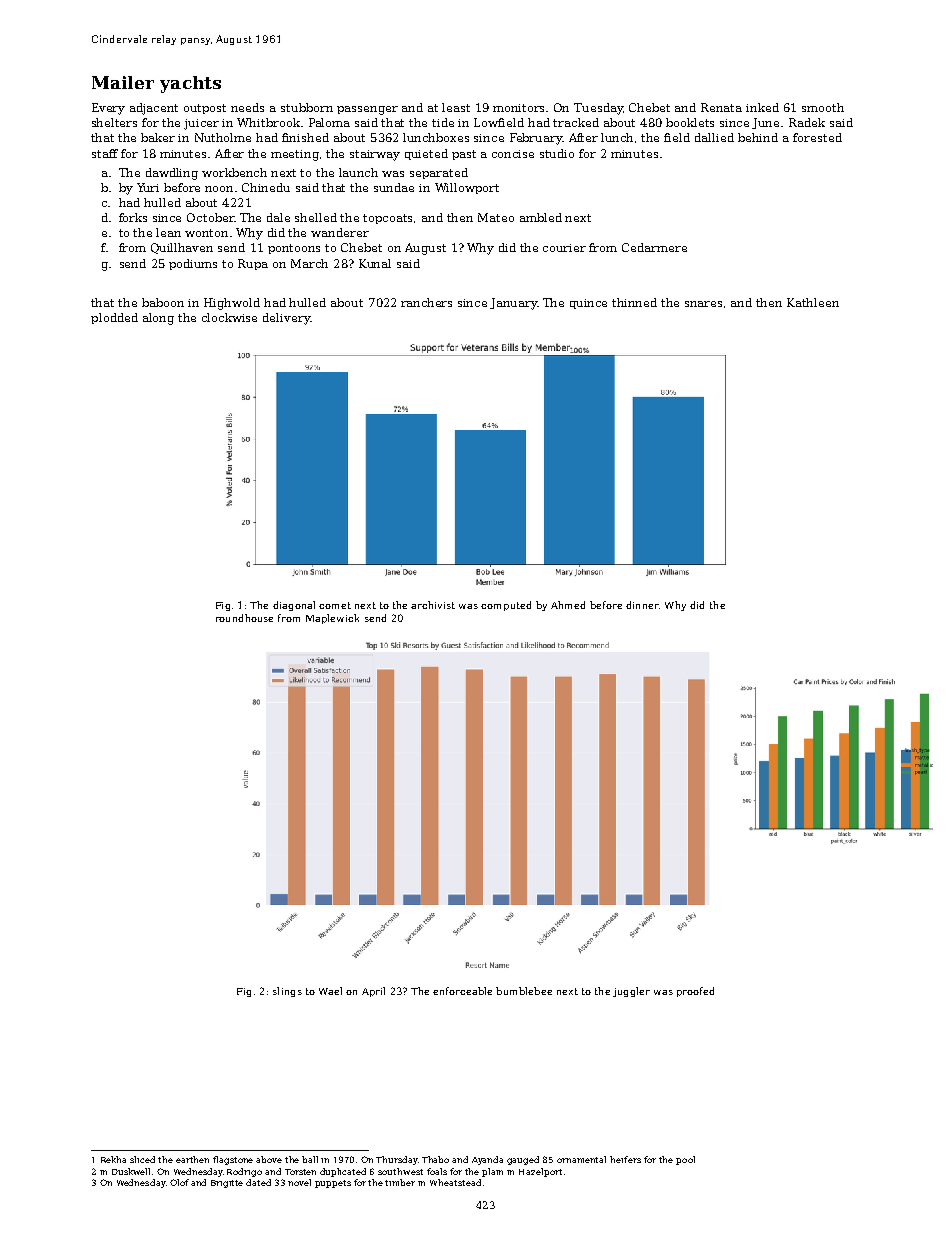 This screenshot has width=952, height=1233. I want to click on Wheatstead, so click(455, 1182).
